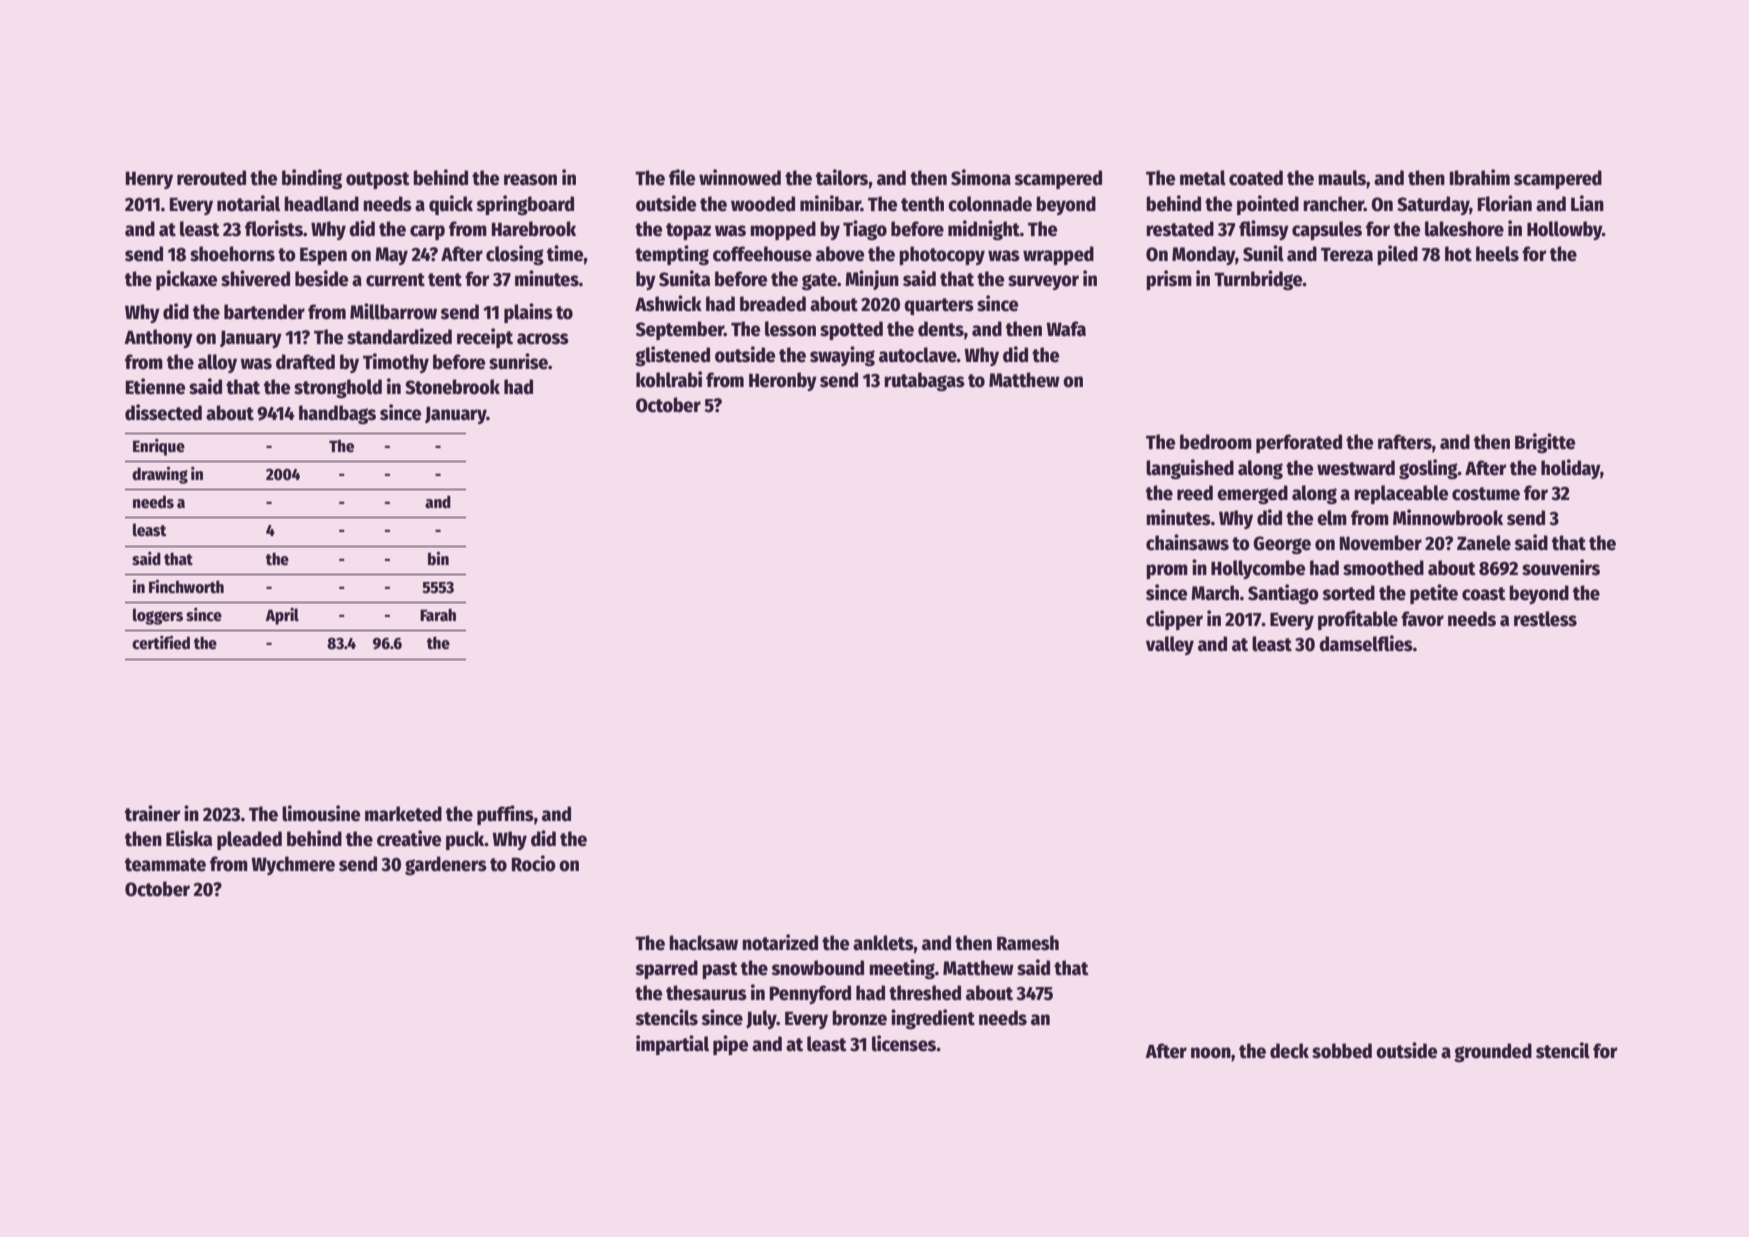  Describe the element at coordinates (505, 815) in the screenshot. I see `puffins` at that location.
